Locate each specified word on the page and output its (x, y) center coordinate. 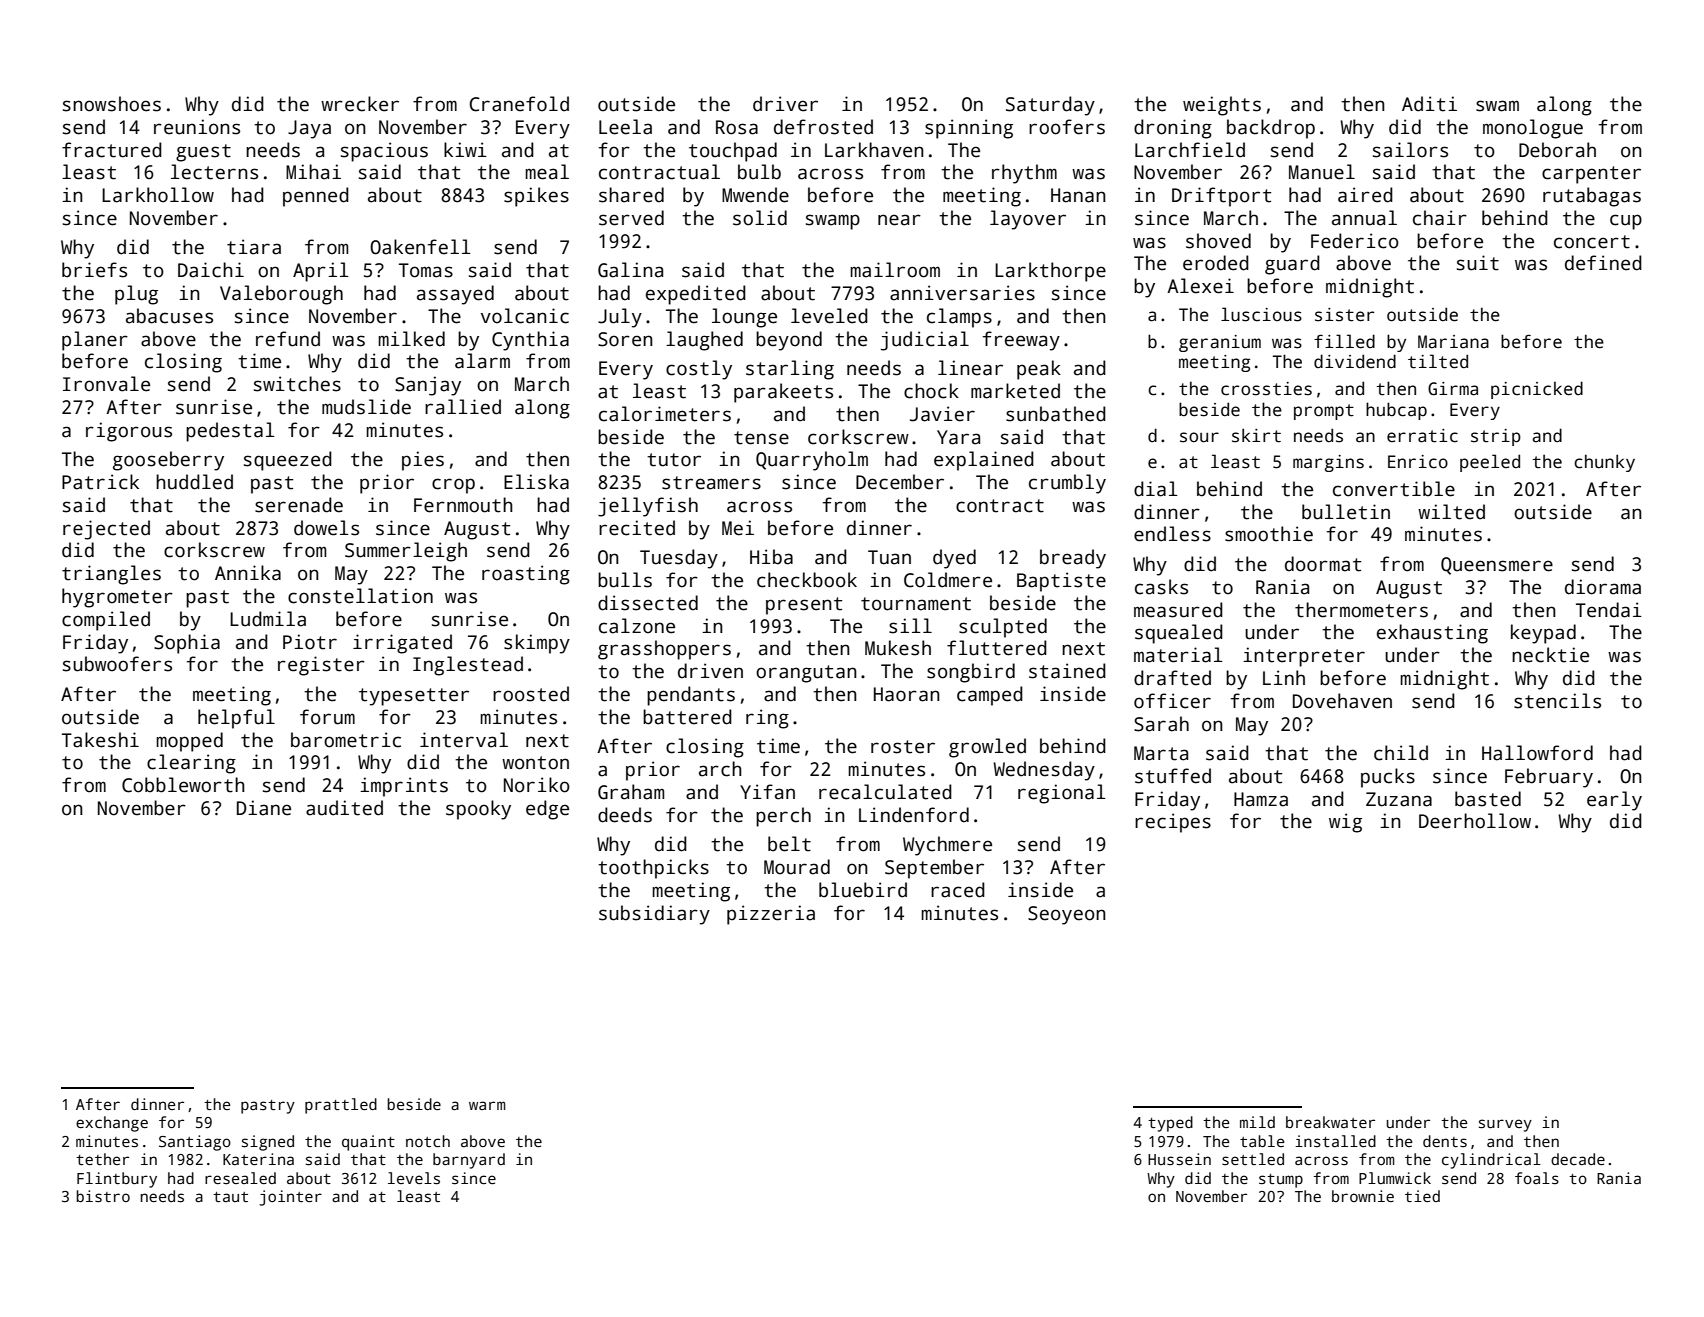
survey (1505, 1125)
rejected (106, 530)
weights (1222, 106)
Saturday (1050, 106)
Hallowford (1537, 753)
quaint (368, 1143)
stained (1067, 671)
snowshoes (112, 104)
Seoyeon (1067, 915)
